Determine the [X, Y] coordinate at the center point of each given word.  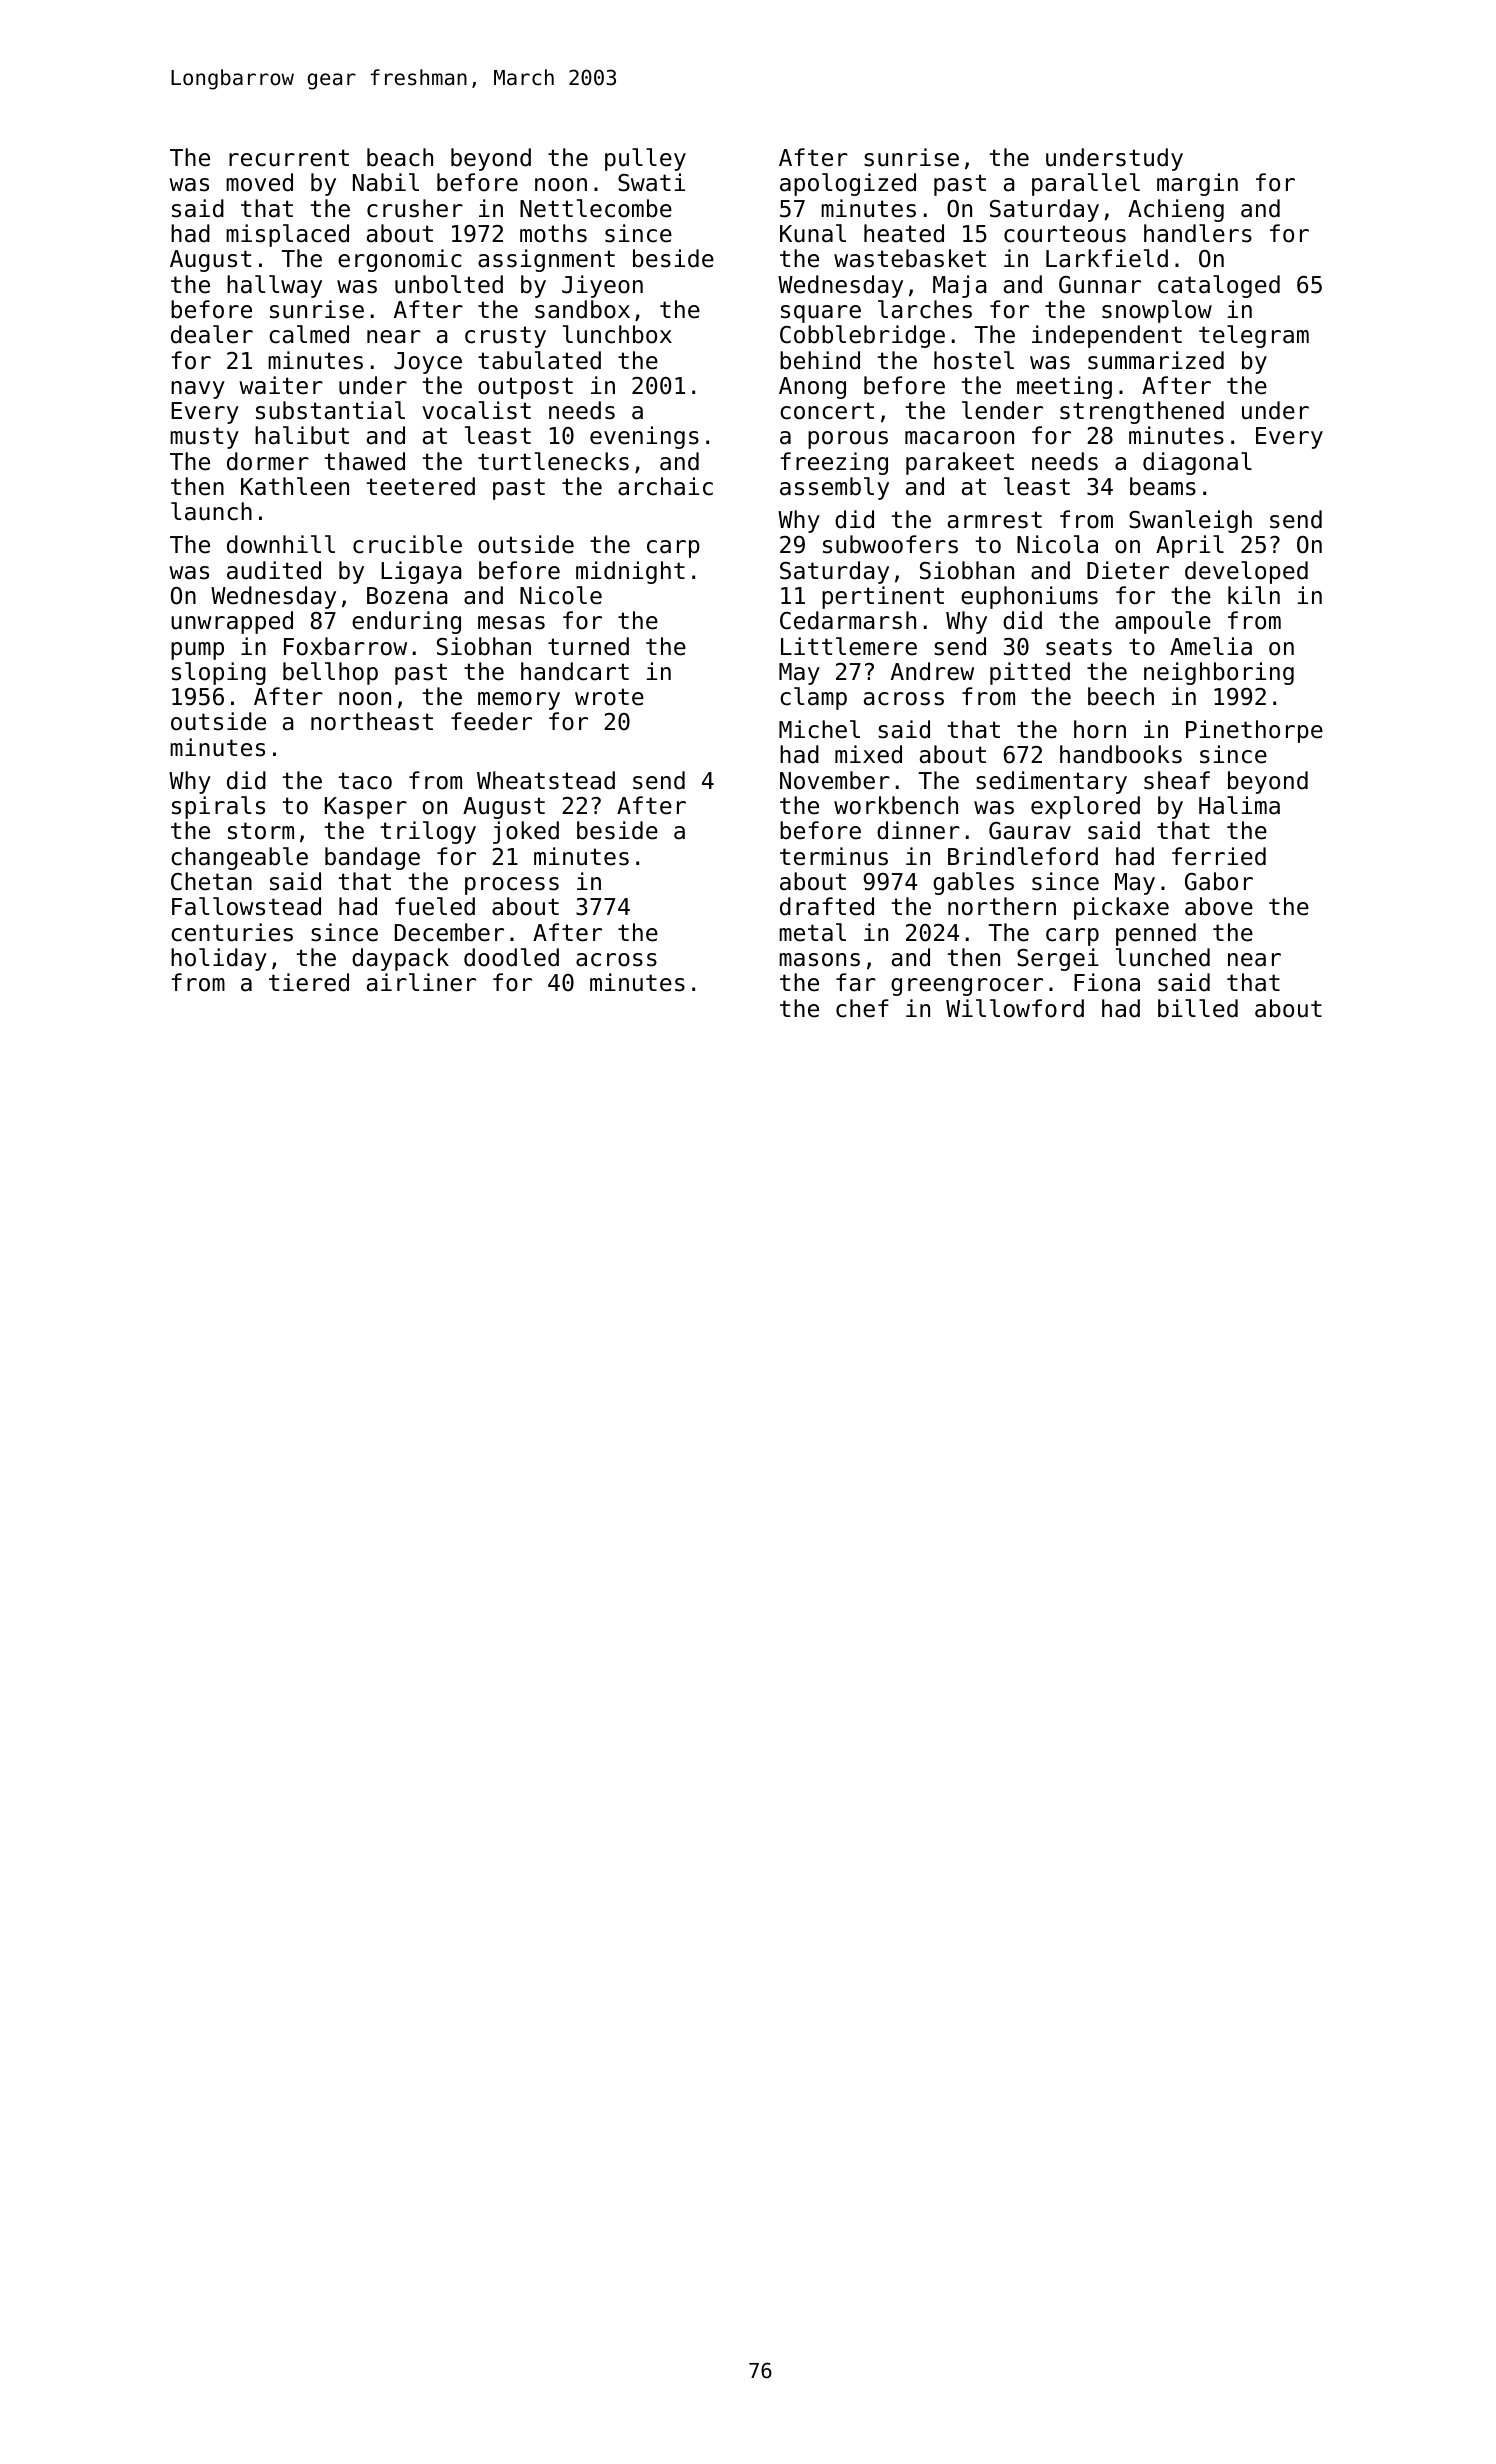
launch [211, 511]
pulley [645, 159]
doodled [511, 957]
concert [827, 411]
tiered [309, 982]
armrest [995, 520]
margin [1197, 184]
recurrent [289, 158]
